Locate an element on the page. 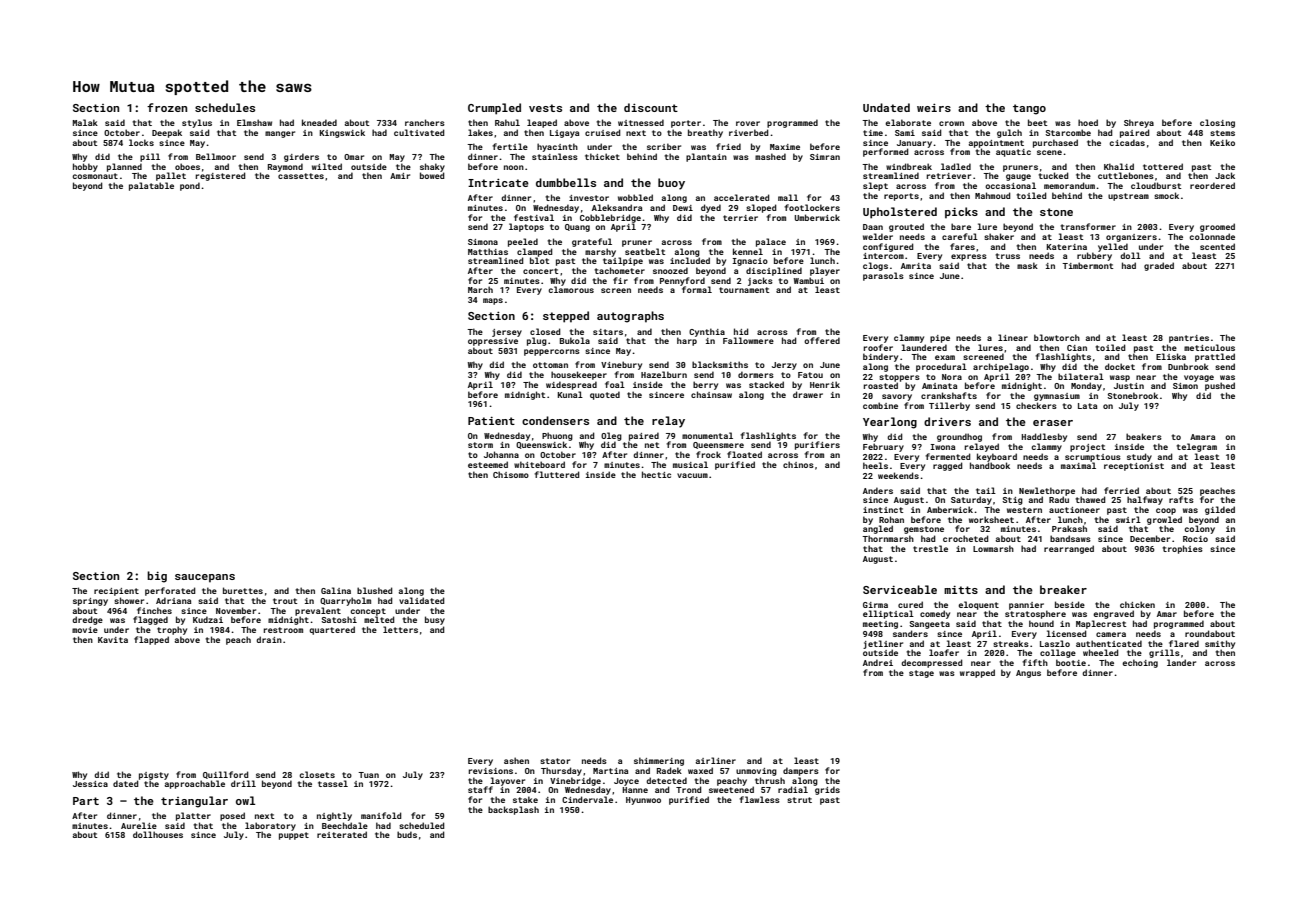  March is located at coordinates (480, 289).
